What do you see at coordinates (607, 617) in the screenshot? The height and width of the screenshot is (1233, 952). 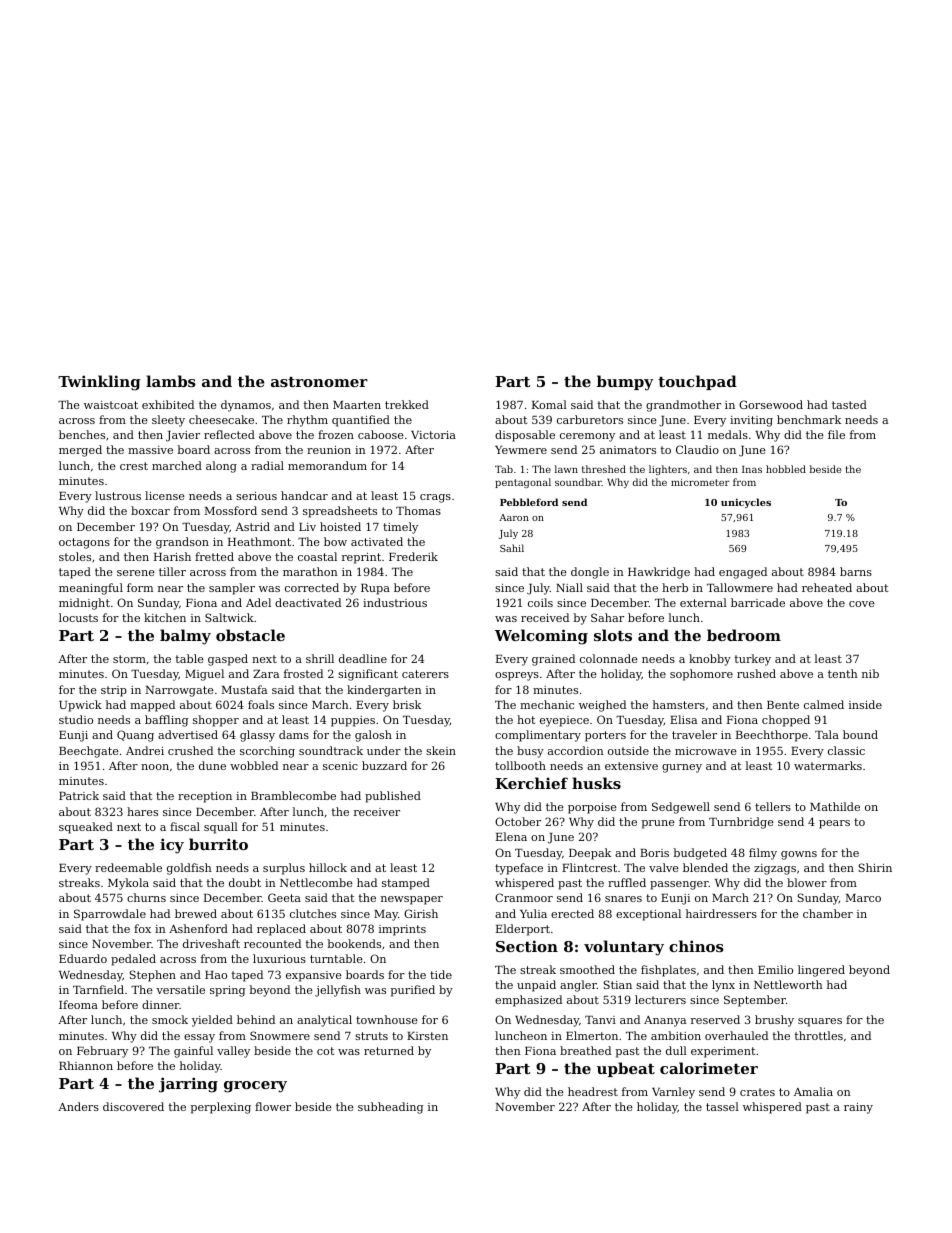 I see `Sahar` at bounding box center [607, 617].
